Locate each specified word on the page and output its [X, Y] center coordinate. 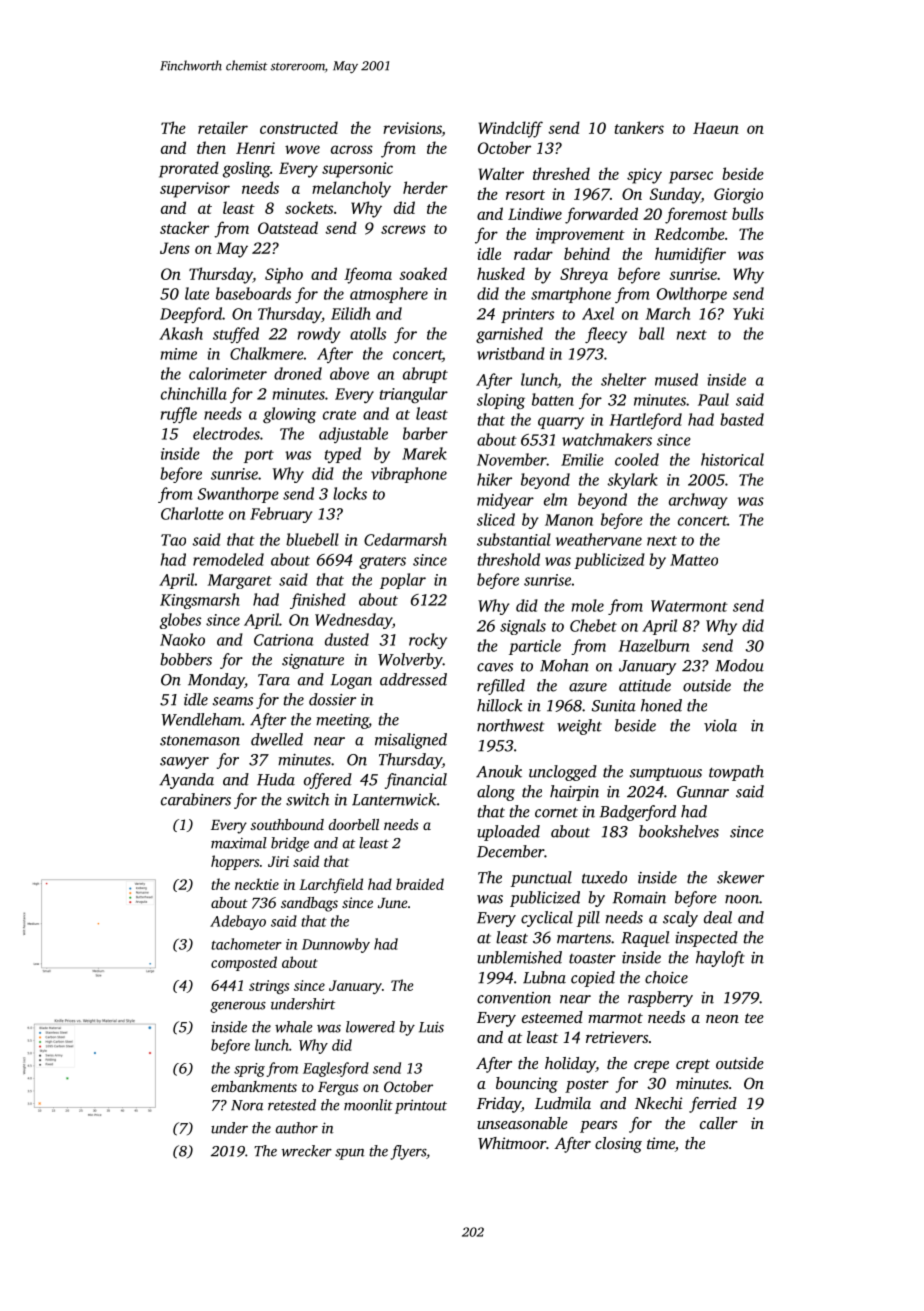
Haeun [716, 128]
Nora [247, 1105]
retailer [223, 127]
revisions [412, 128]
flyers [408, 1152]
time [661, 1143]
